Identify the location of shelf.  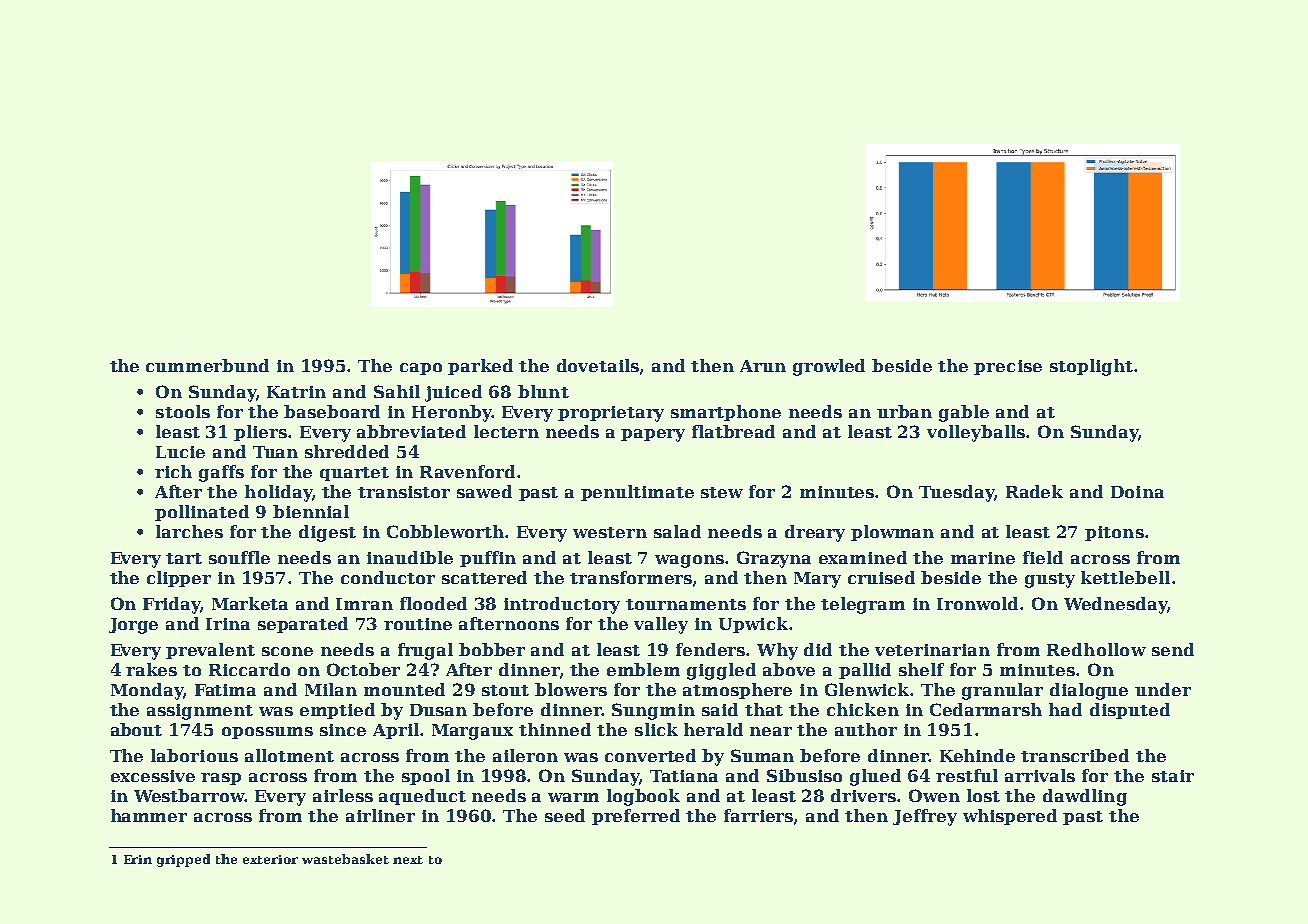
(921, 669).
